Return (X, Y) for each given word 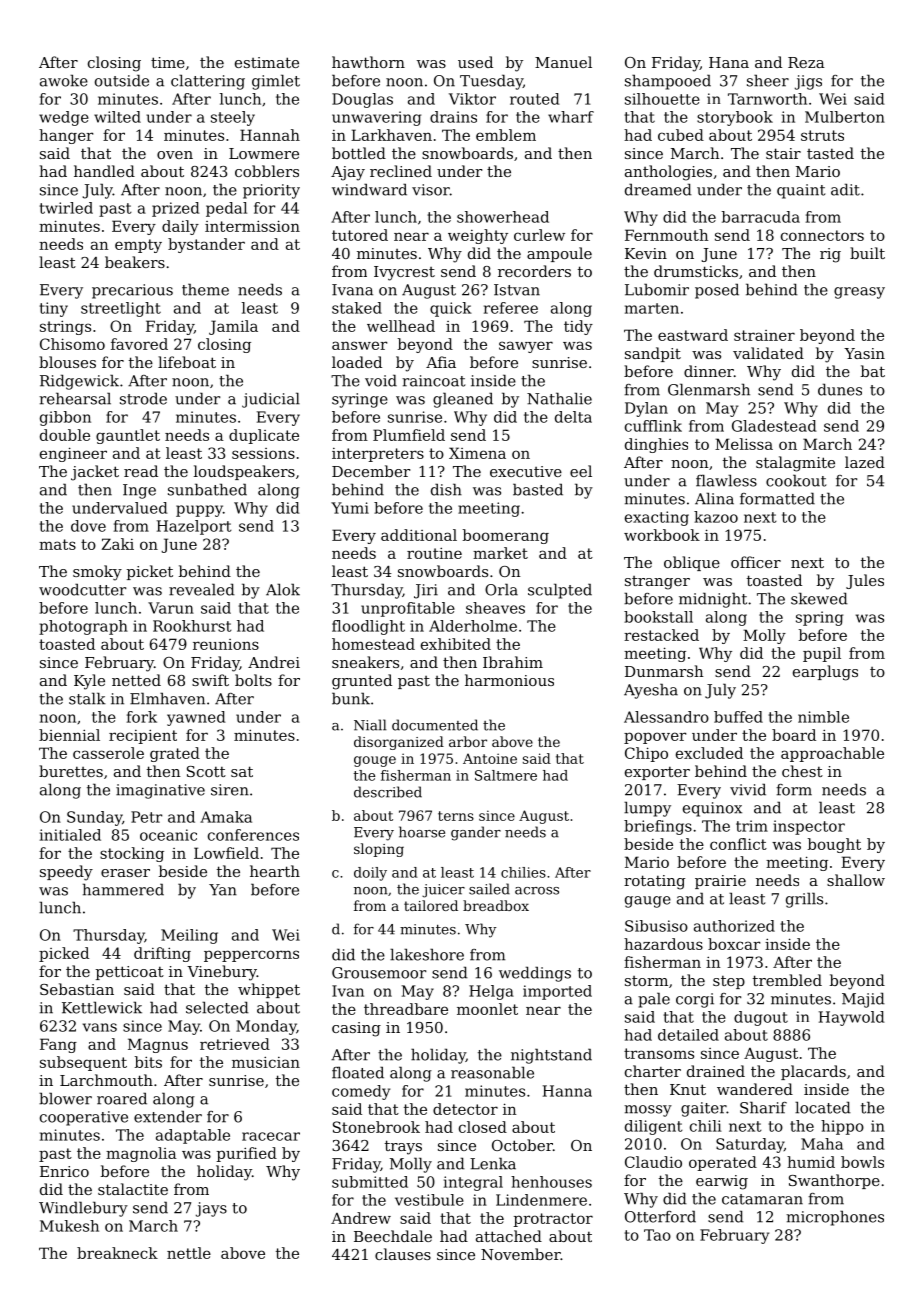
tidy (578, 327)
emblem (506, 135)
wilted (117, 117)
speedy (66, 873)
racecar (271, 1136)
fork (142, 717)
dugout (761, 1018)
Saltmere (506, 775)
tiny (54, 309)
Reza (806, 62)
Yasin (864, 353)
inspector (809, 827)
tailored (431, 905)
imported (557, 992)
